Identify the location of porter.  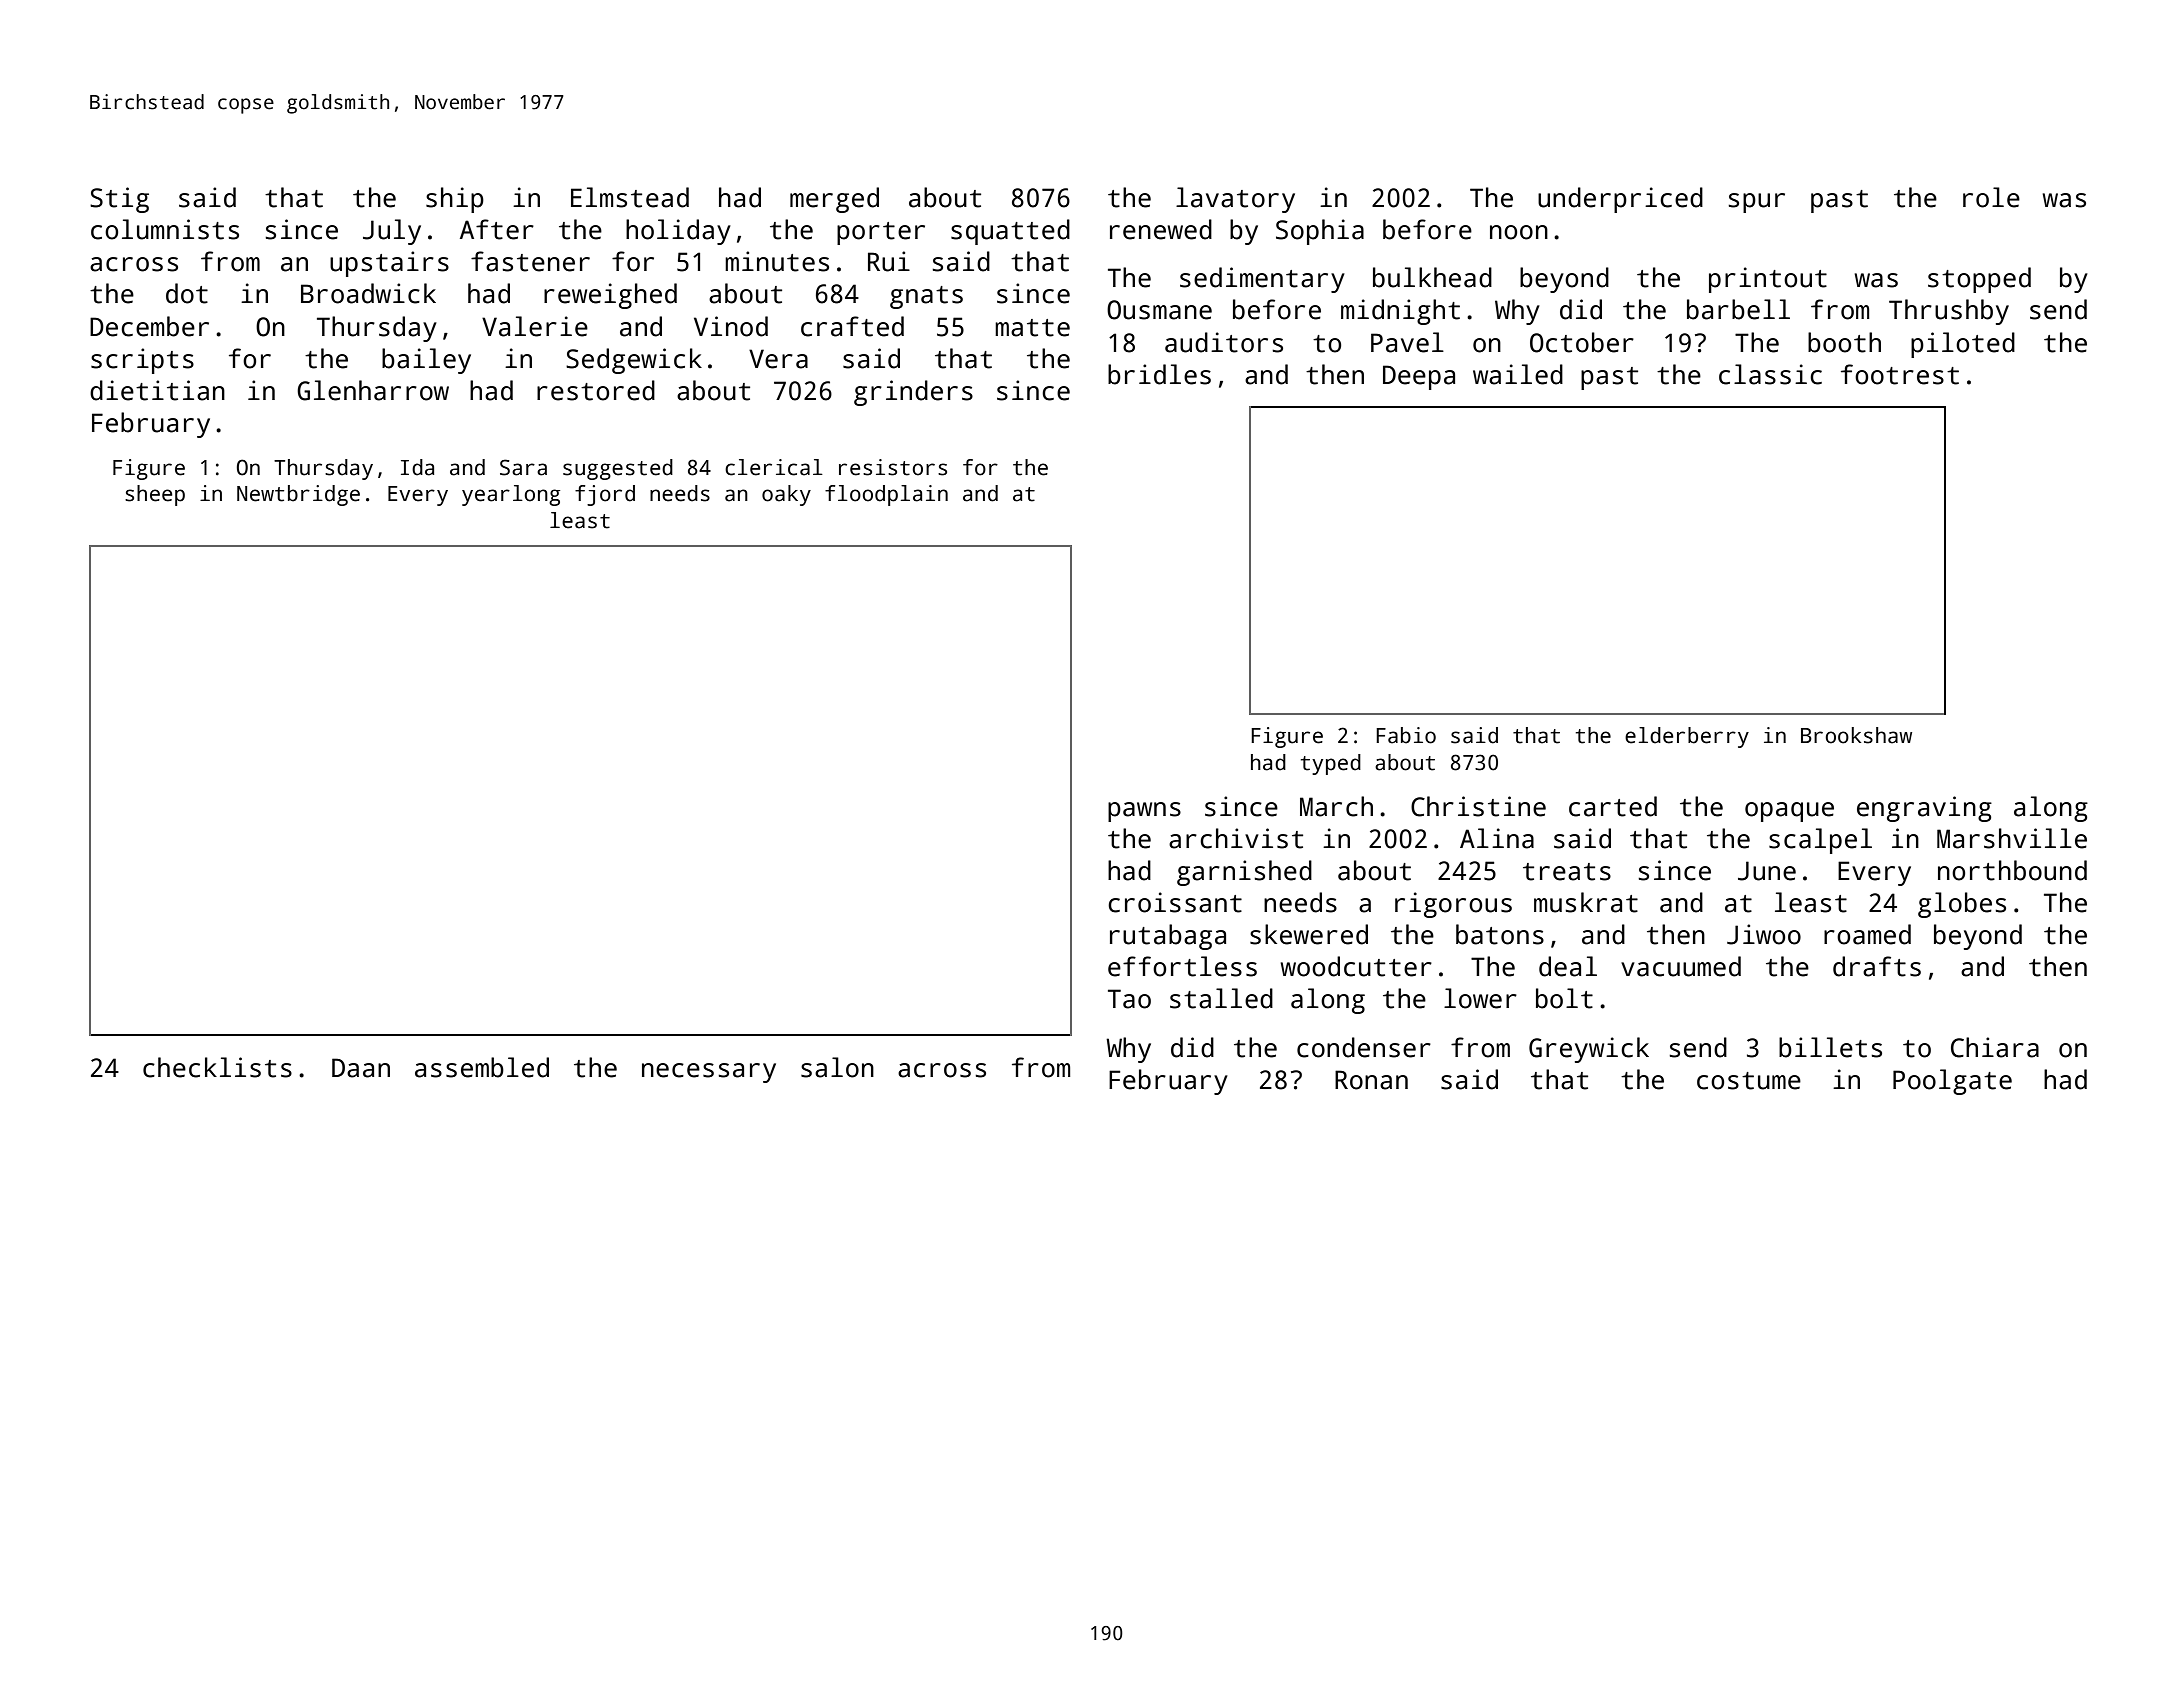
(881, 233).
